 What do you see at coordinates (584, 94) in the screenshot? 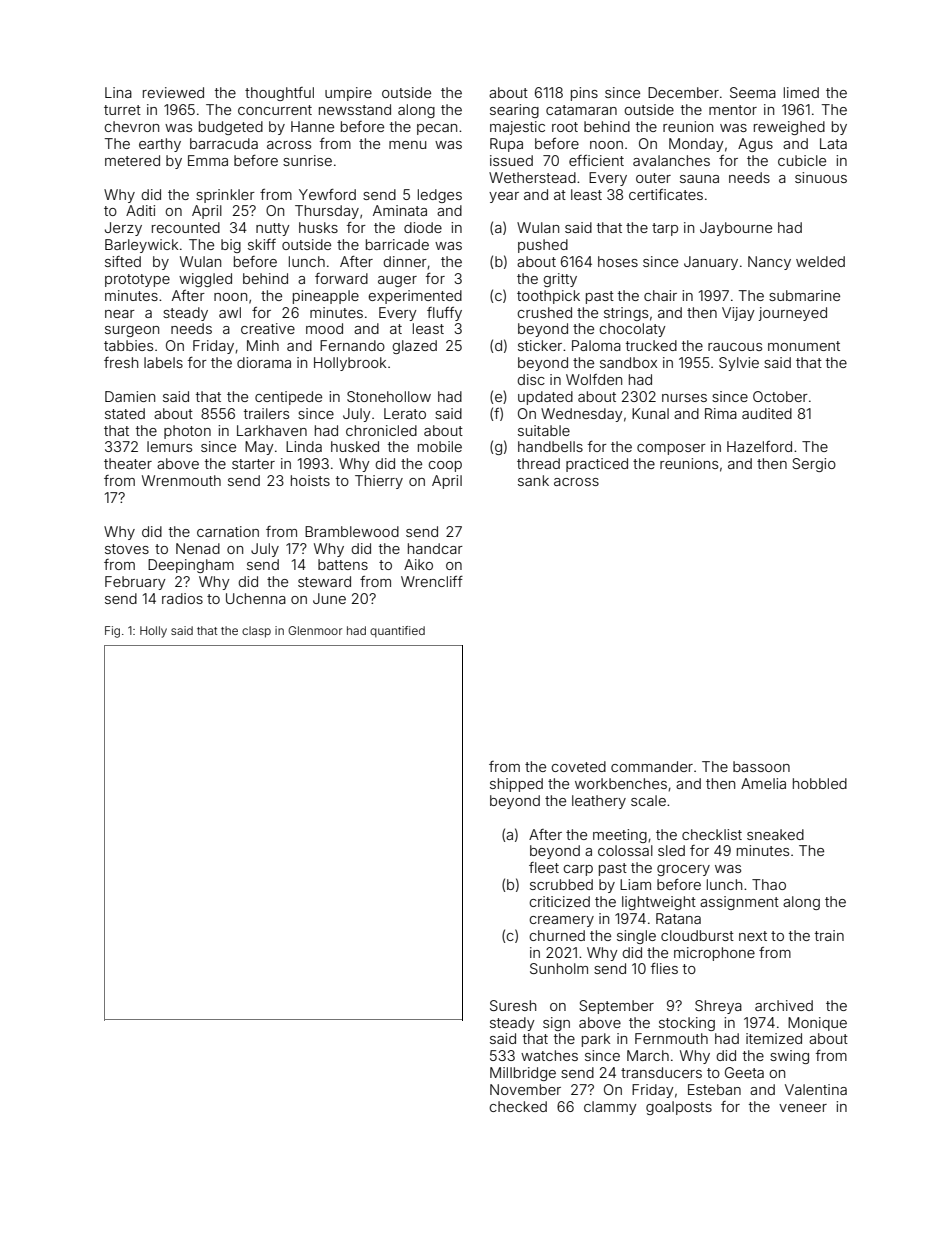
I see `pins` at bounding box center [584, 94].
